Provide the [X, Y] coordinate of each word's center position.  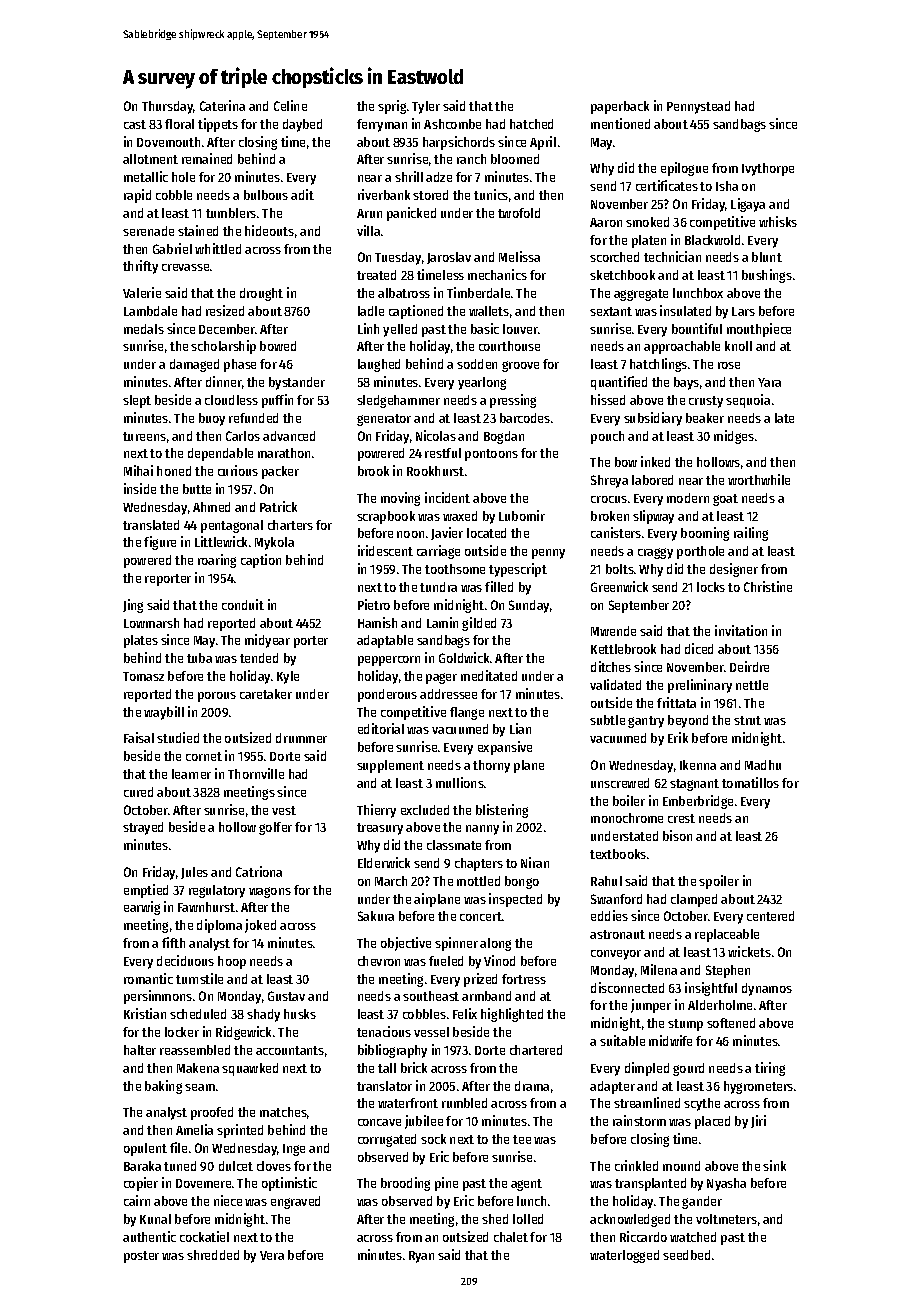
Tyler [426, 107]
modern [688, 498]
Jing [133, 606]
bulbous [266, 195]
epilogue [684, 169]
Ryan [421, 1257]
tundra [438, 587]
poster [141, 1257]
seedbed [686, 1255]
